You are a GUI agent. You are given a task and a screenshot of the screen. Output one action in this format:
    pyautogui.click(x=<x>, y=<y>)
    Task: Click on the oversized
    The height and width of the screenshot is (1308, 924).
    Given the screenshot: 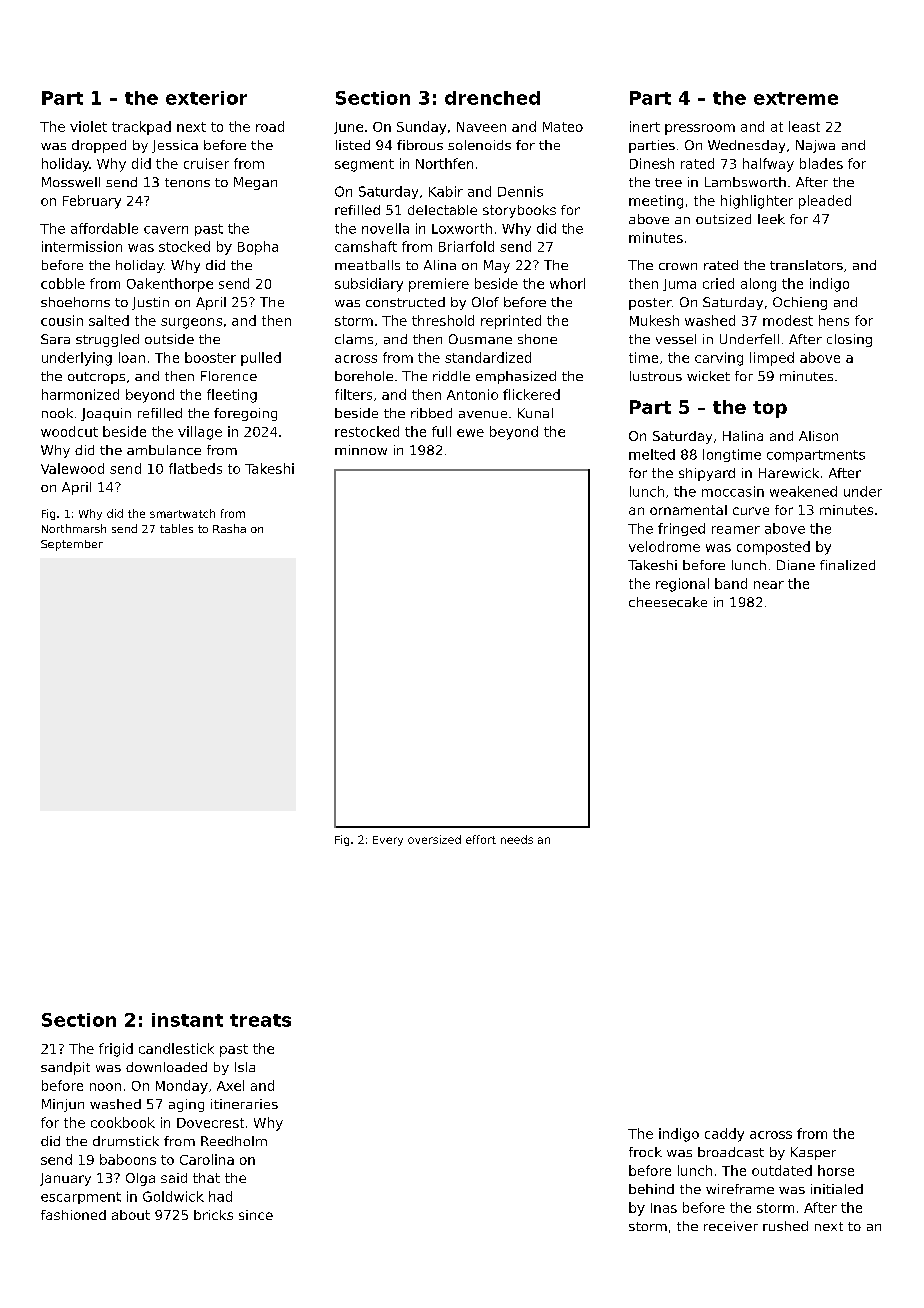 What is the action you would take?
    pyautogui.click(x=434, y=839)
